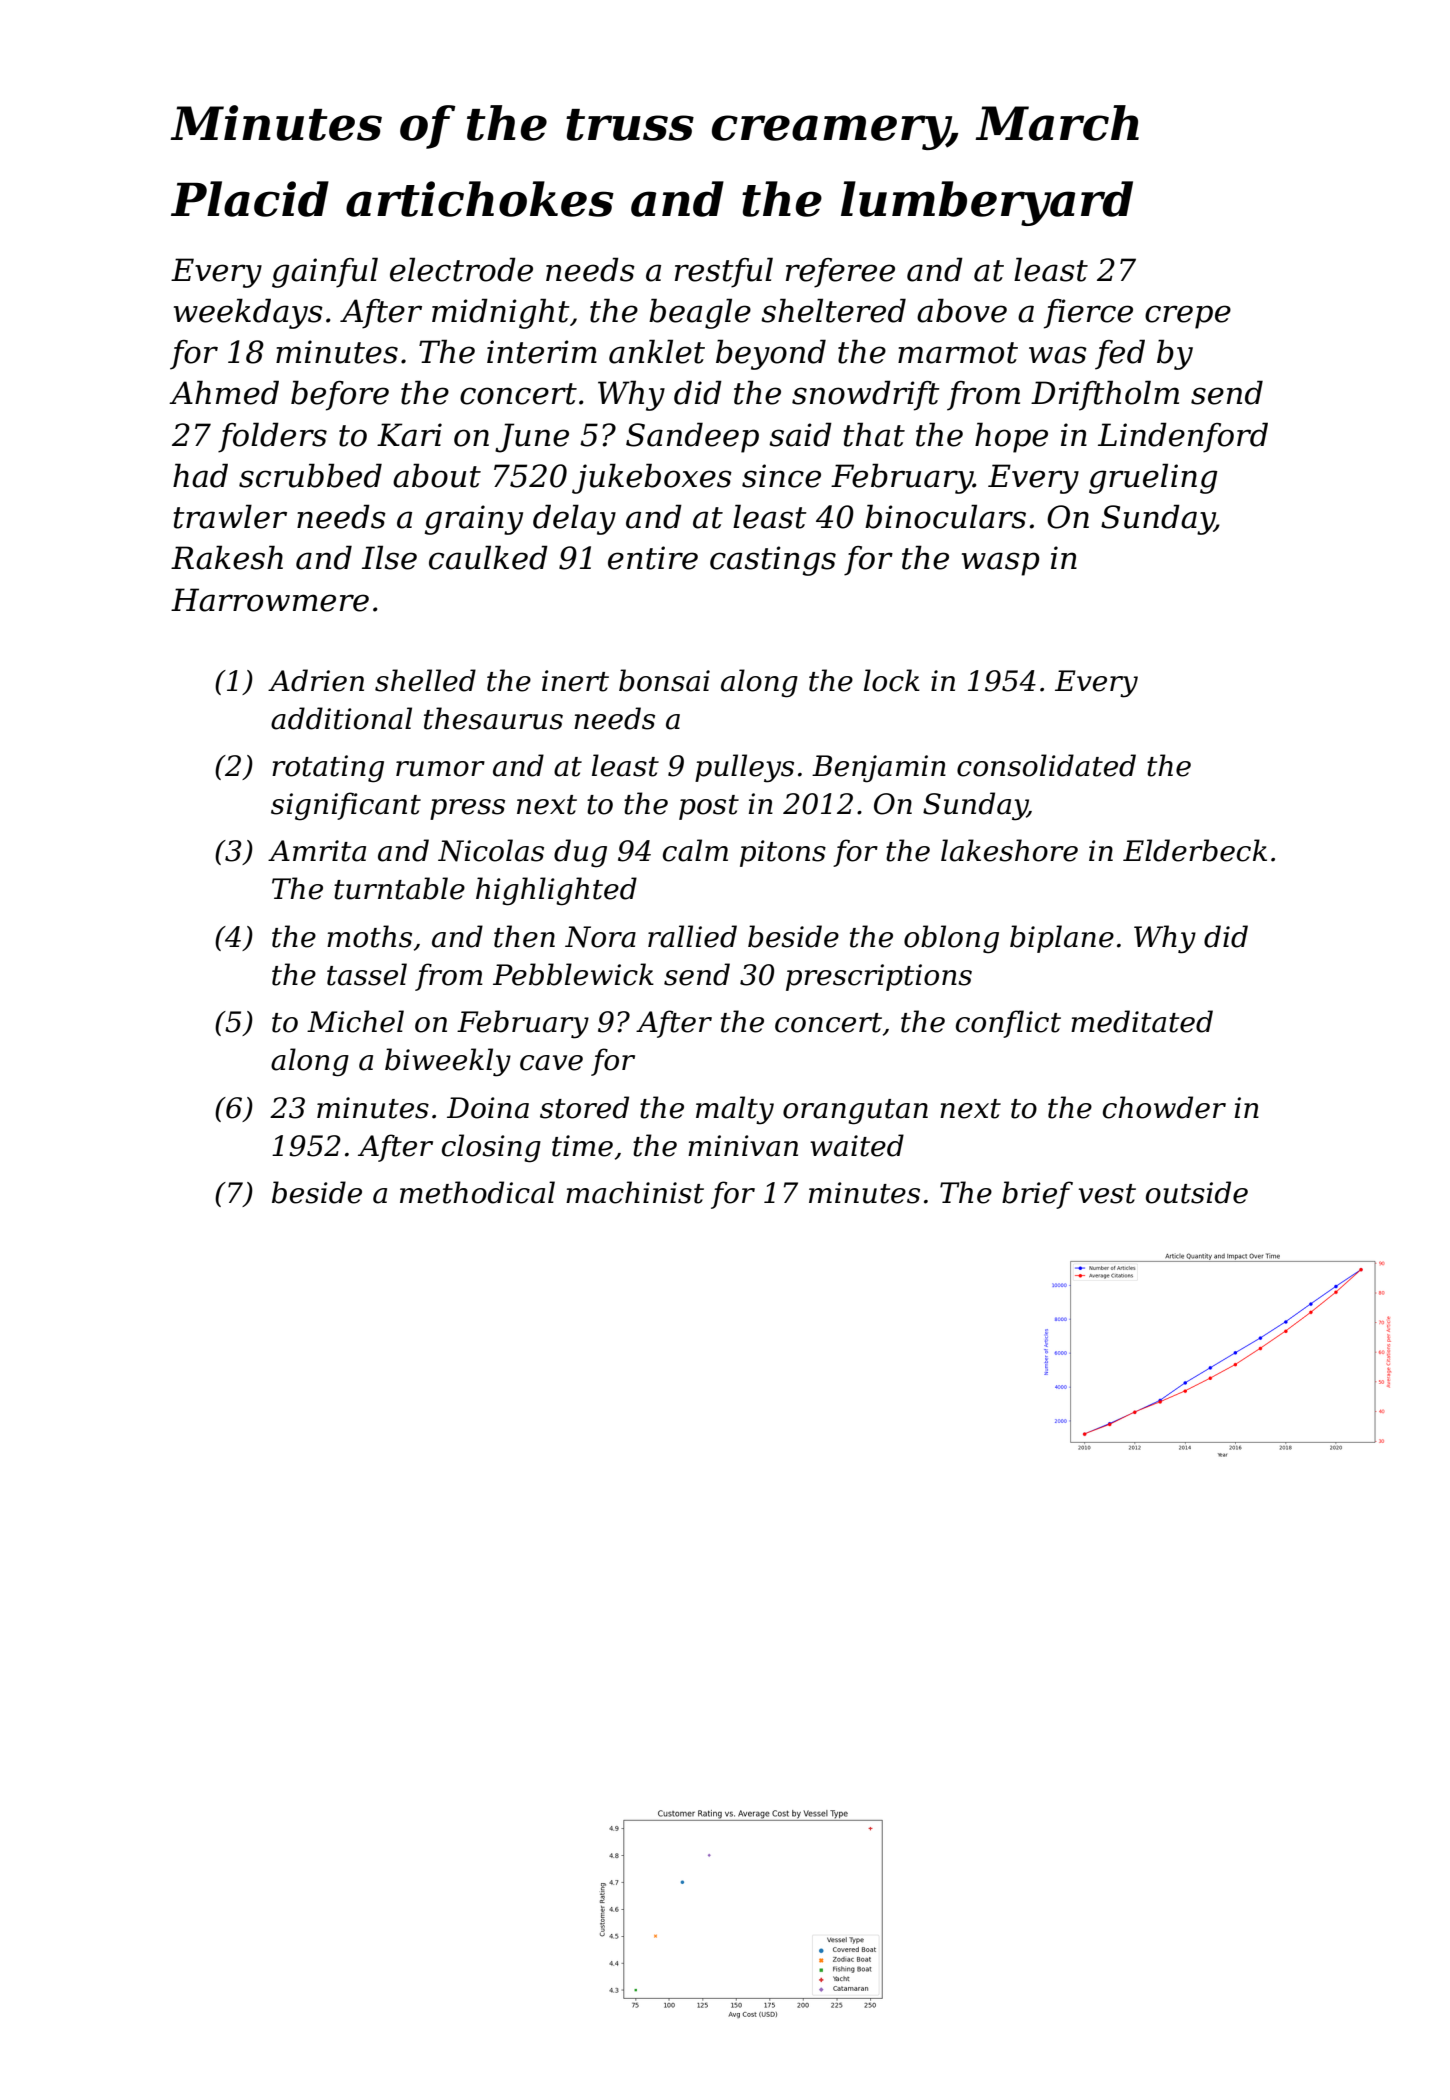 This screenshot has height=2100, width=1450. I want to click on pulleys, so click(744, 768).
